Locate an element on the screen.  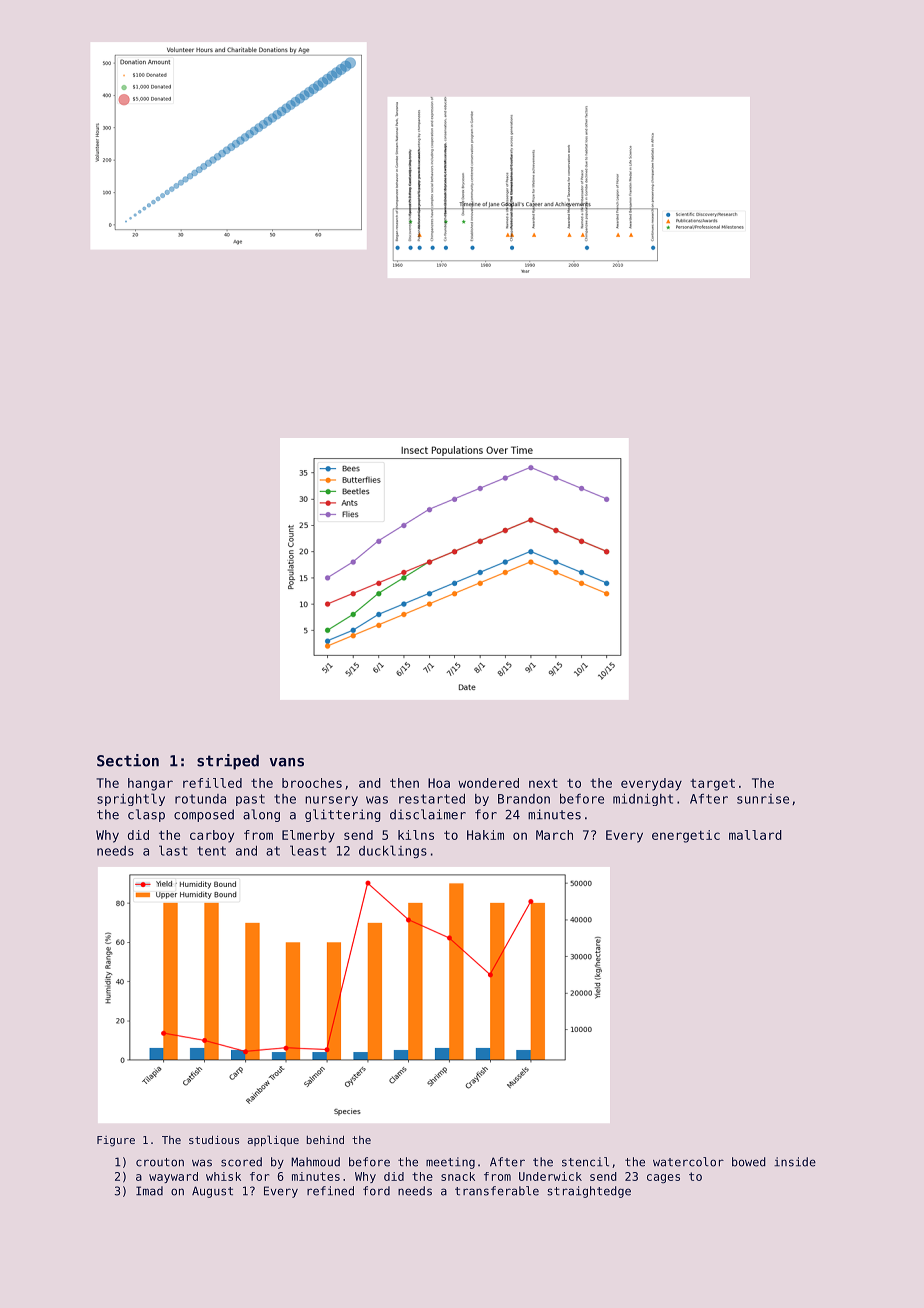
vans is located at coordinates (287, 762).
